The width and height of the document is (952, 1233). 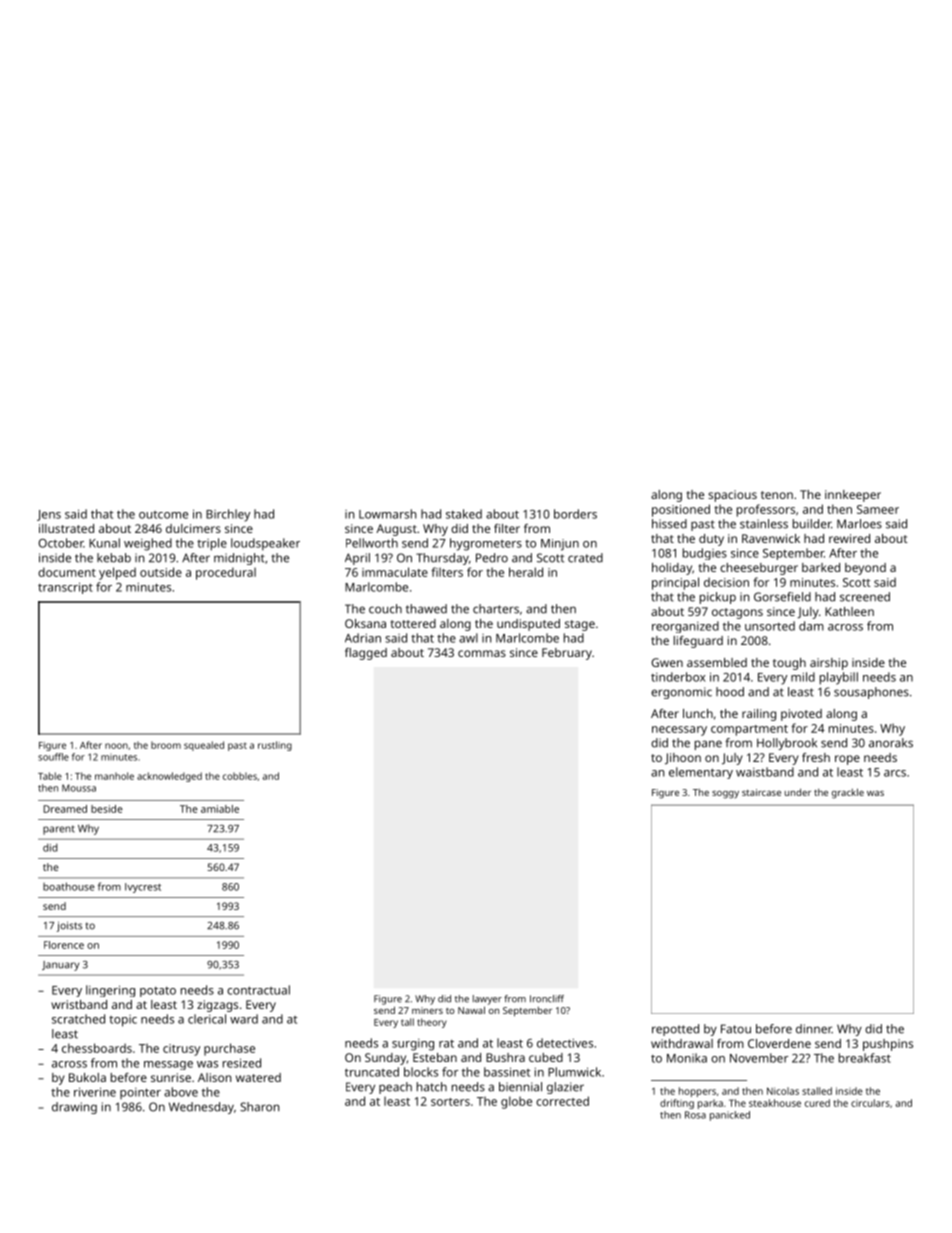 What do you see at coordinates (575, 514) in the document?
I see `borders` at bounding box center [575, 514].
